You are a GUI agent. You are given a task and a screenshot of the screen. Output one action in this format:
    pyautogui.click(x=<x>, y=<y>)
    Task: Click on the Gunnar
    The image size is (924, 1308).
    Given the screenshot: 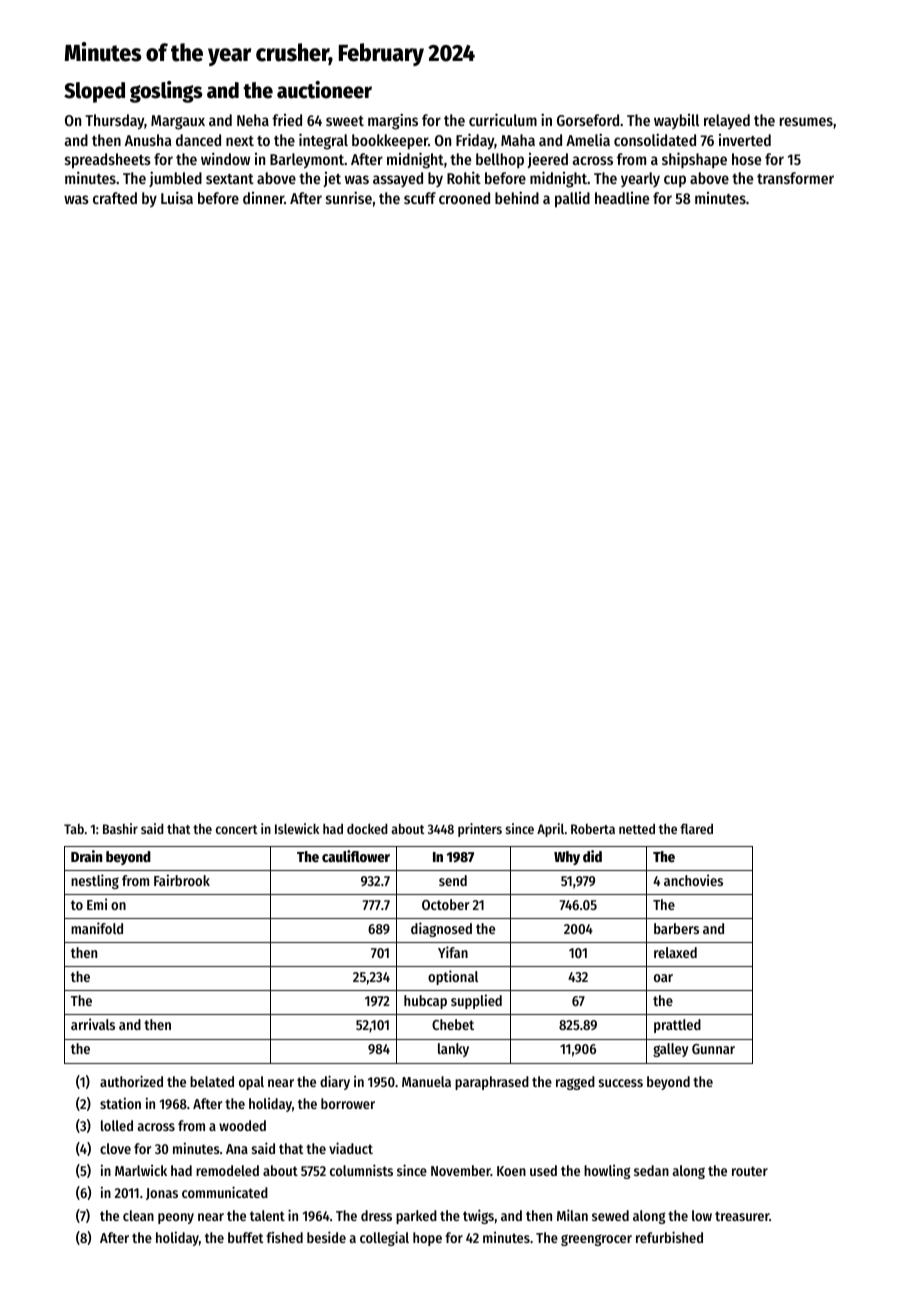 What is the action you would take?
    pyautogui.click(x=713, y=1049)
